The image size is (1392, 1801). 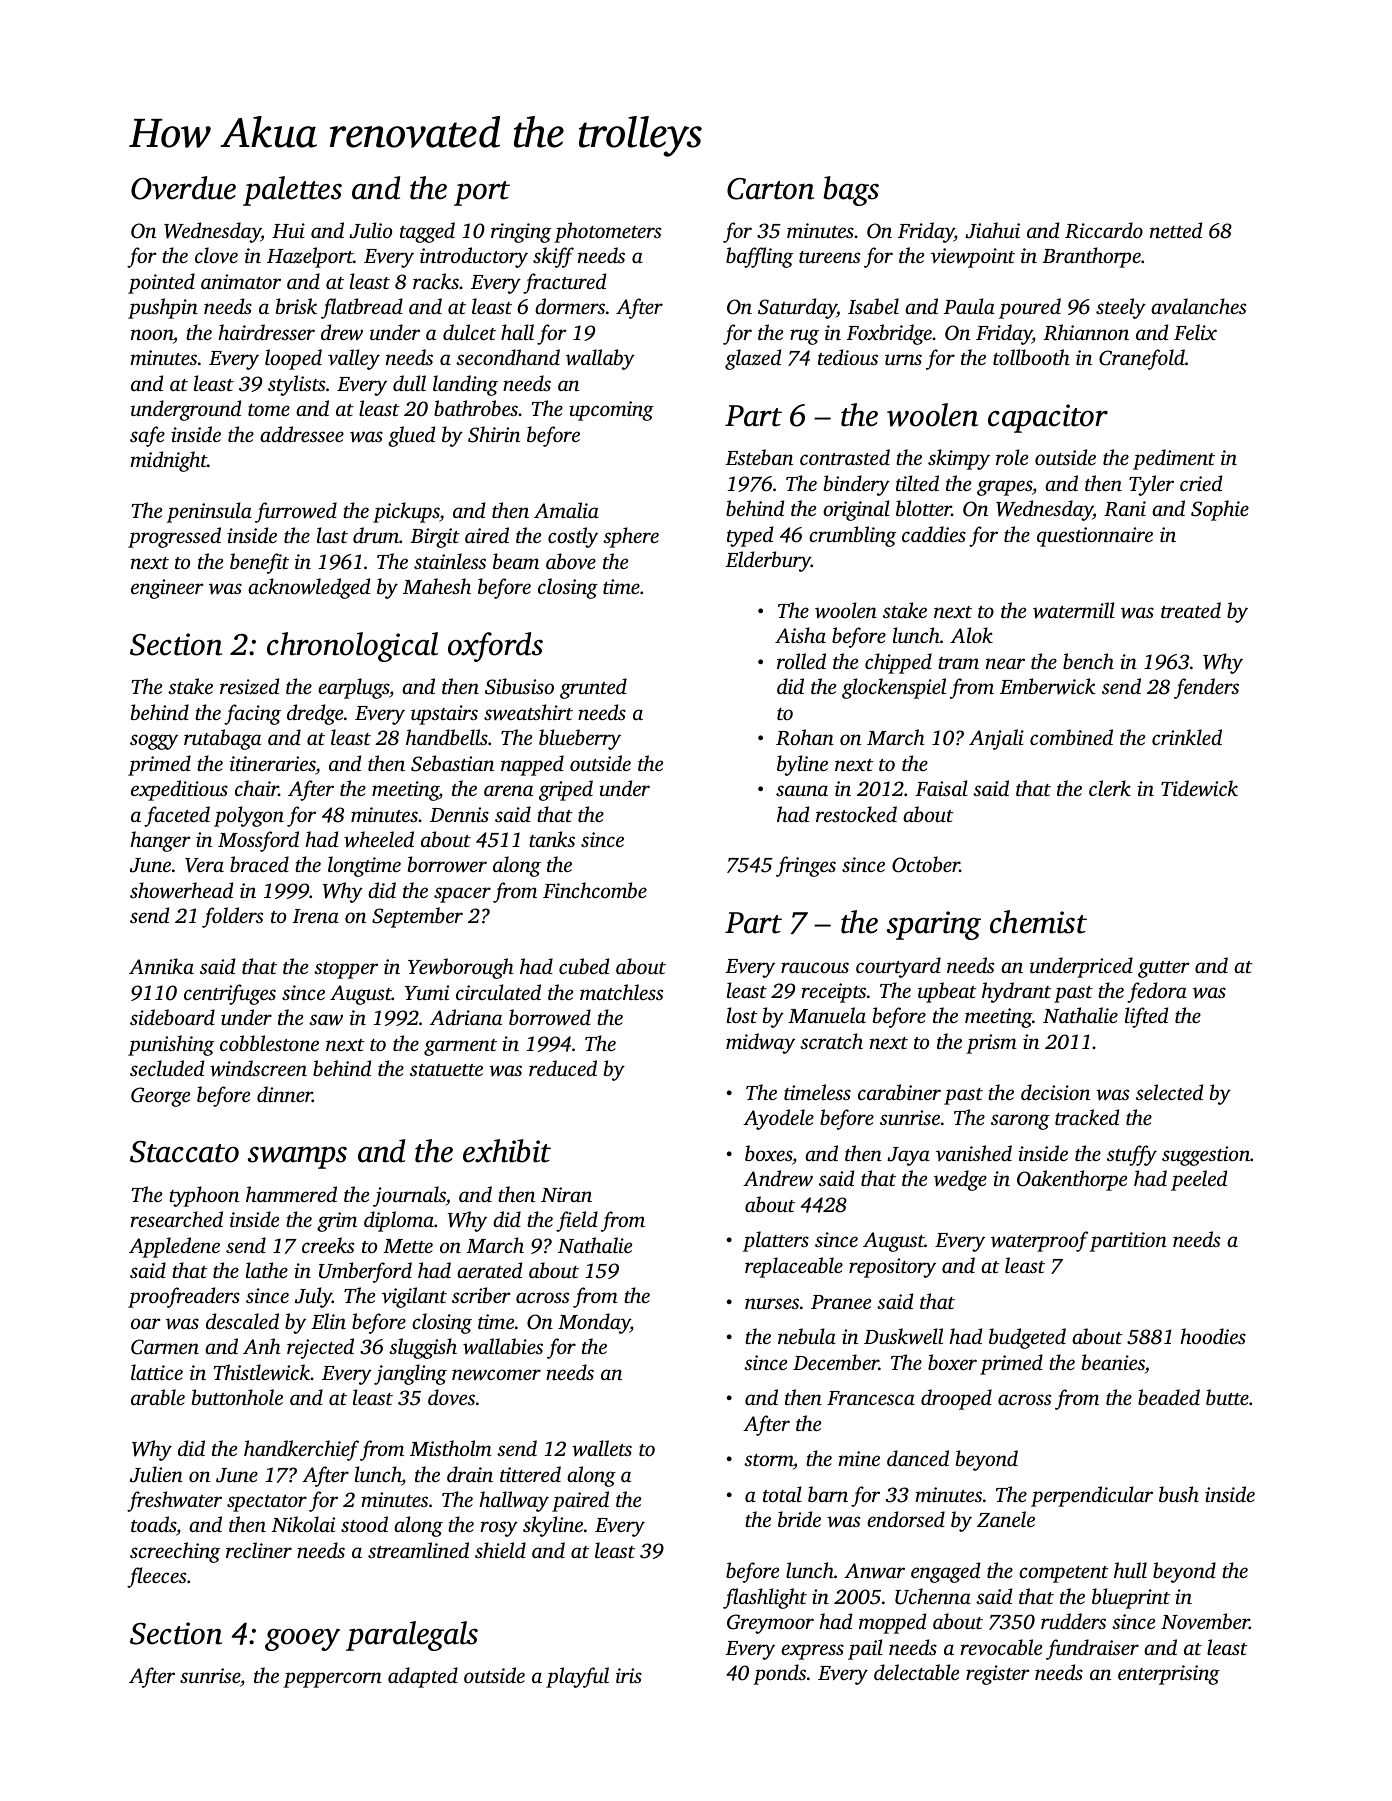 I want to click on safe, so click(x=147, y=436).
